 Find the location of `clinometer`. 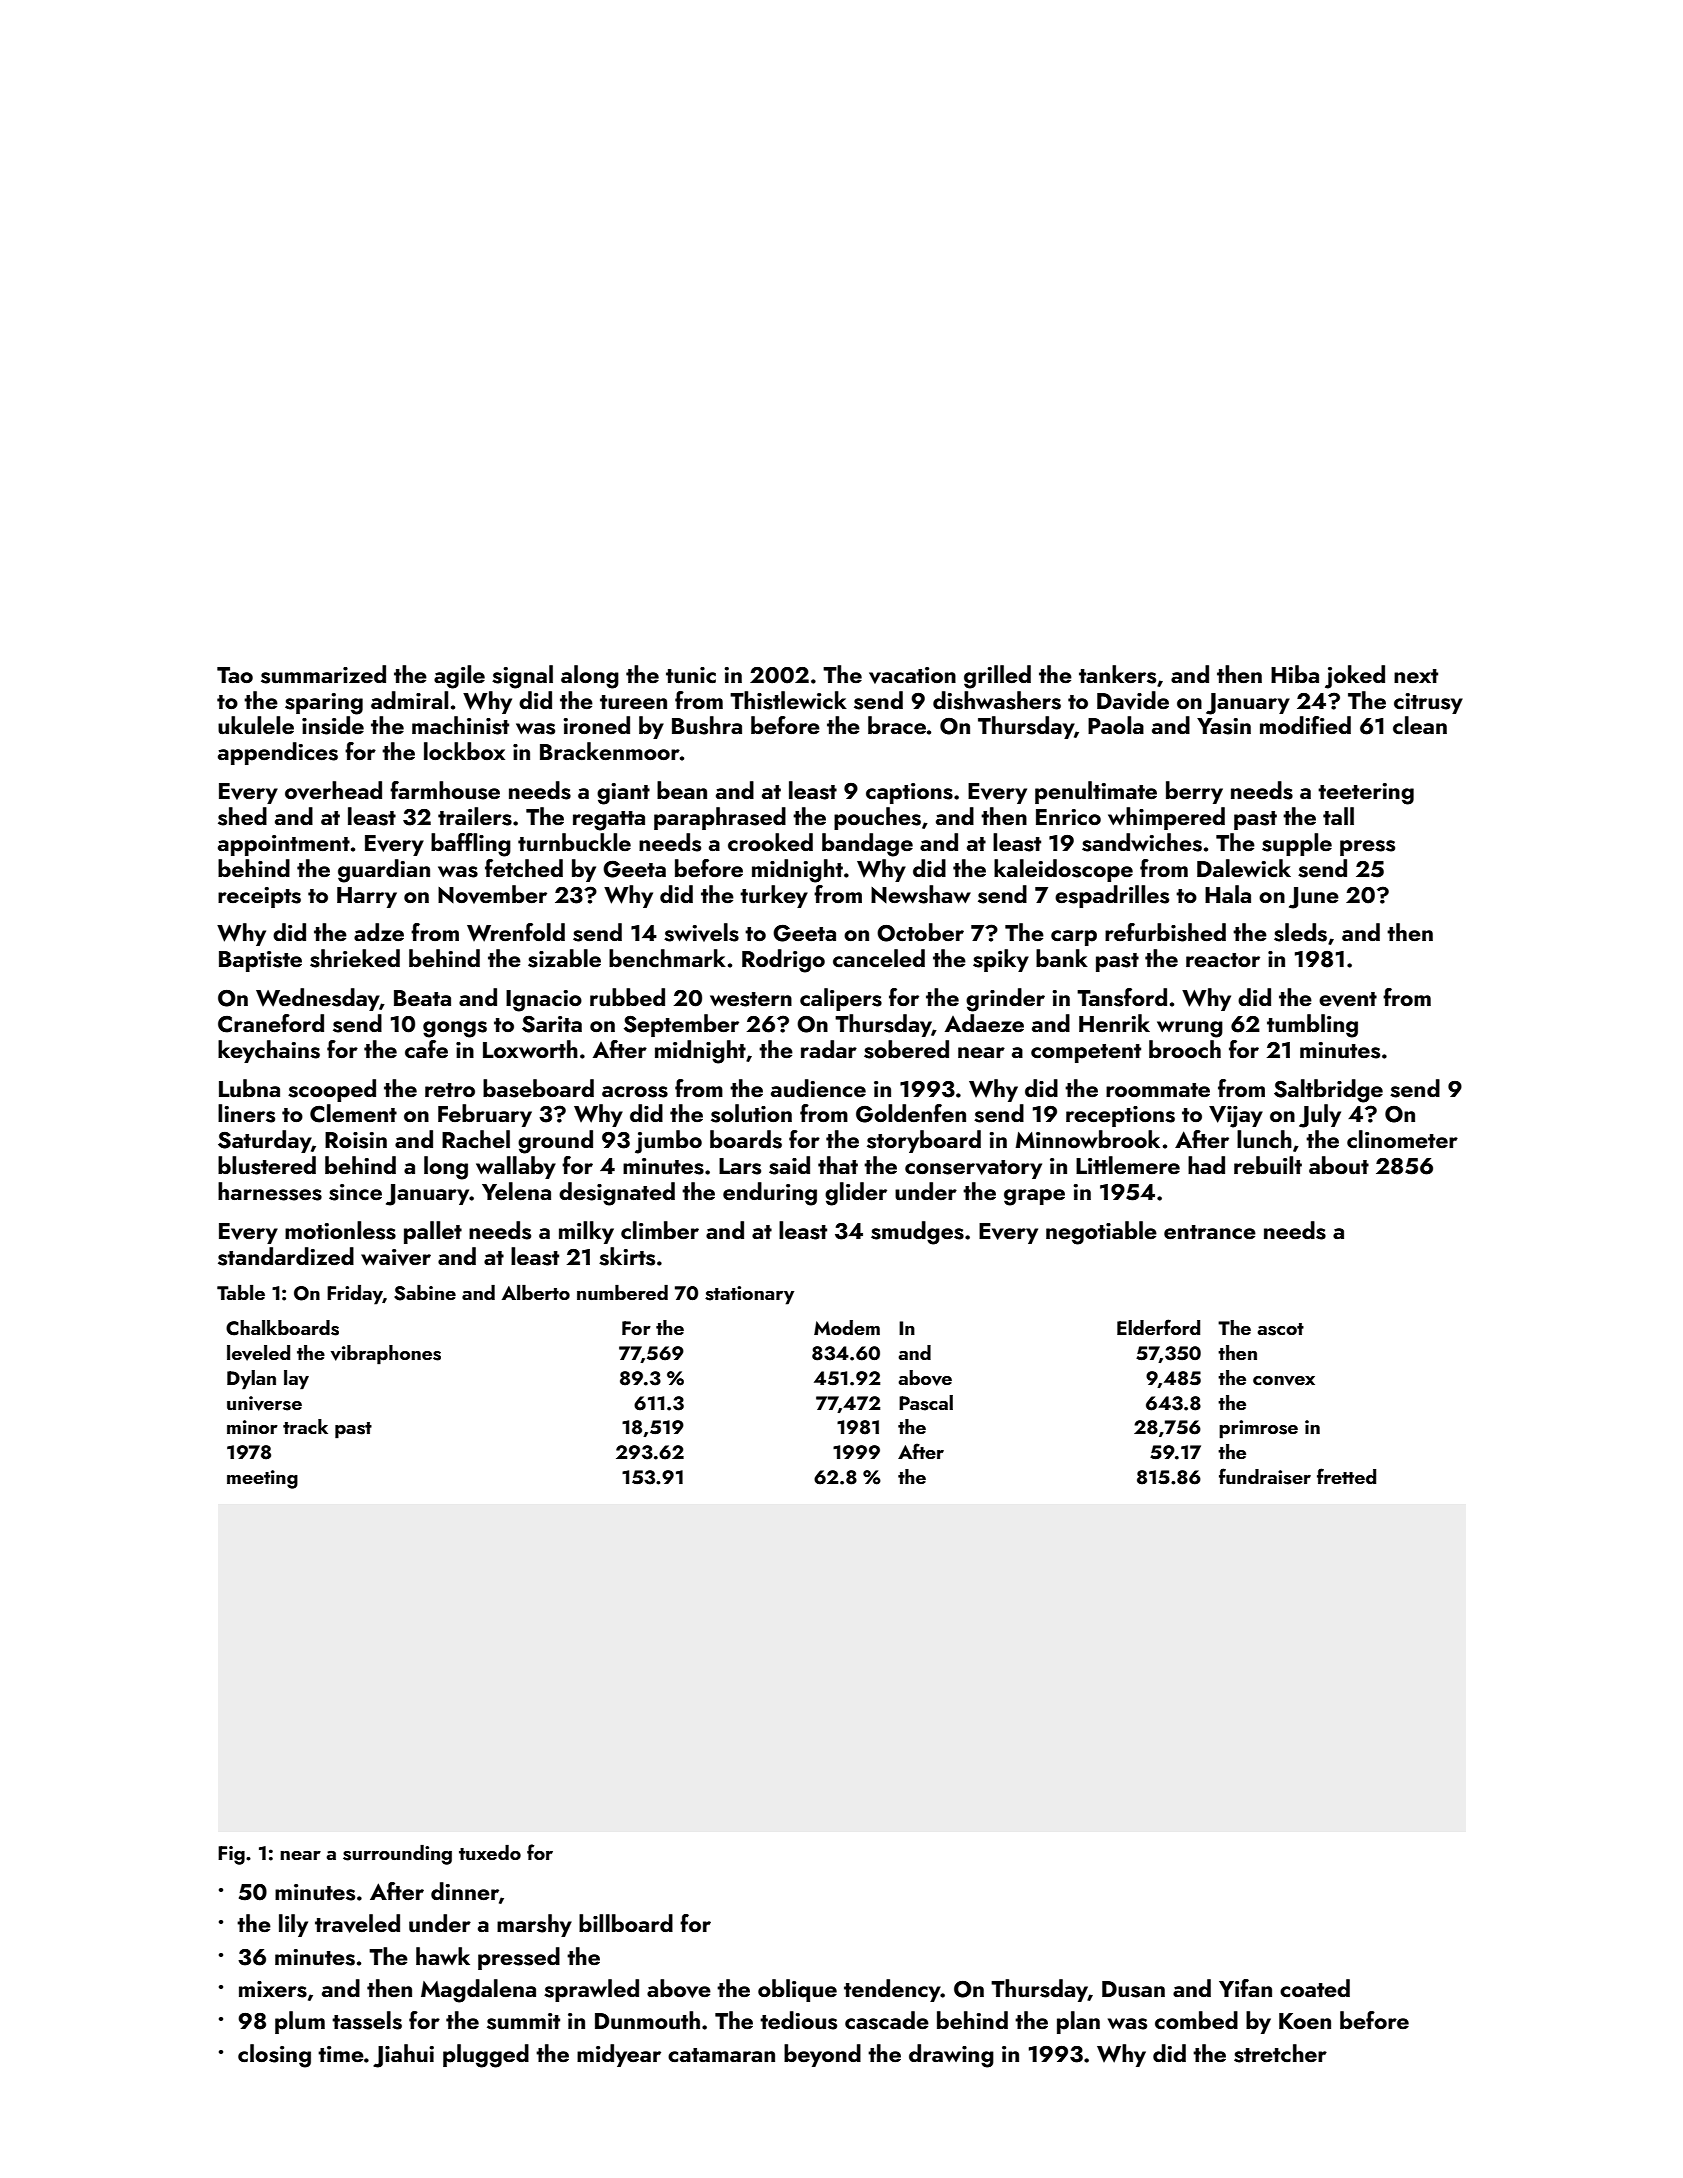

clinometer is located at coordinates (1402, 1139).
